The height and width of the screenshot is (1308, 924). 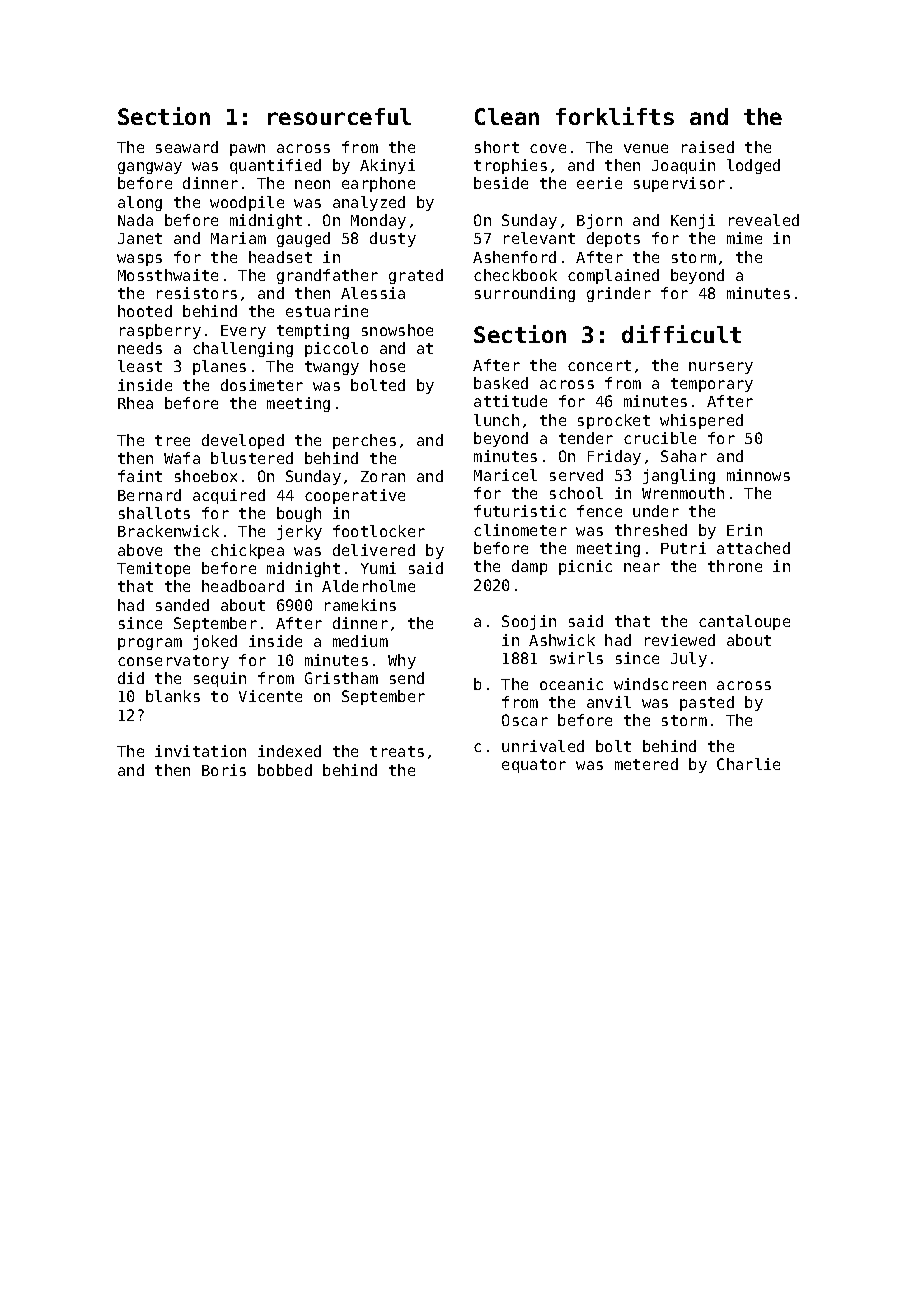 I want to click on wasps, so click(x=139, y=260).
